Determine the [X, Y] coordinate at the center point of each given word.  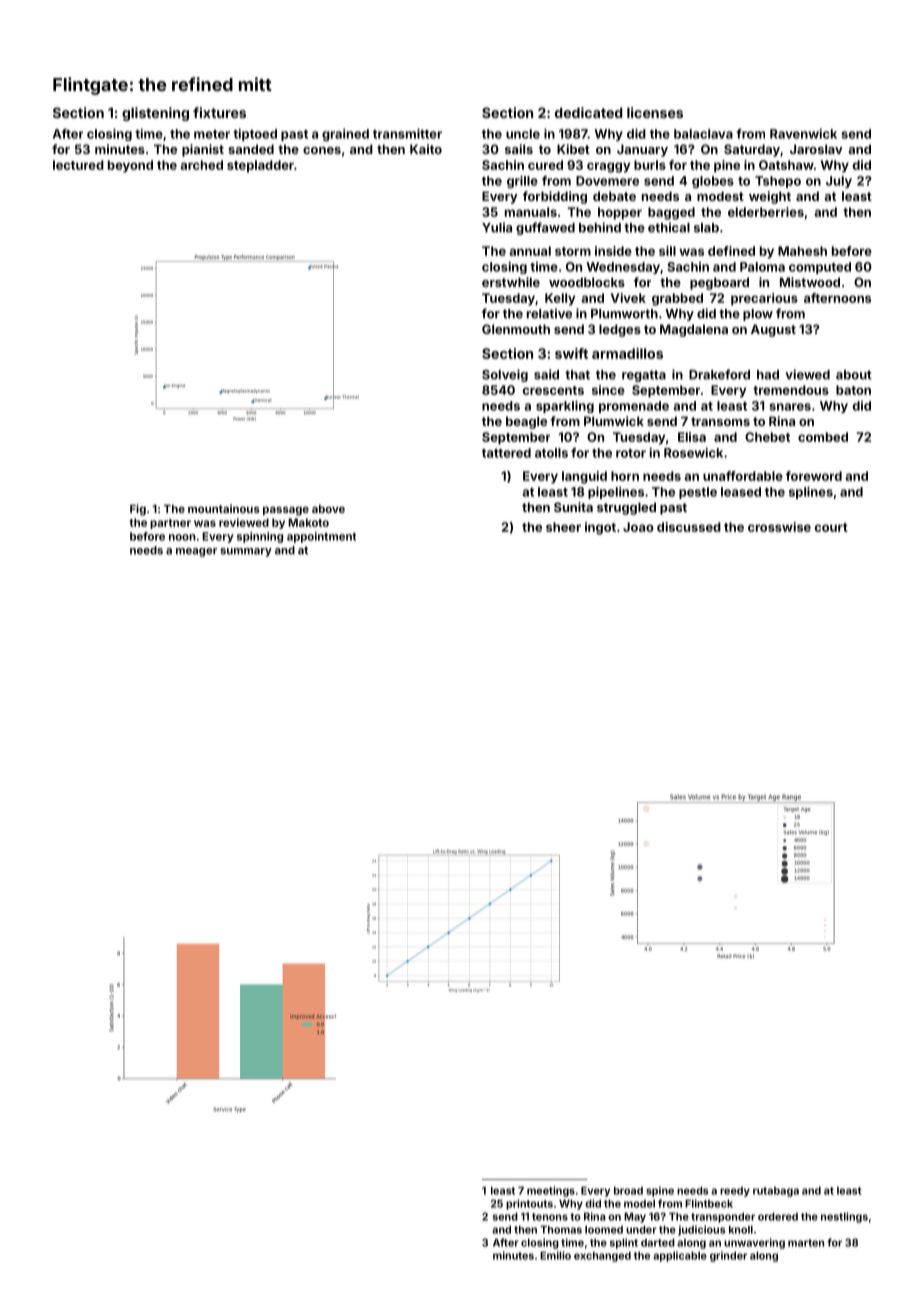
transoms [720, 421]
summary [246, 552]
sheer [563, 527]
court [831, 527]
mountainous [224, 508]
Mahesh [802, 251]
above [328, 509]
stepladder [260, 166]
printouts [529, 1204]
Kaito [426, 149]
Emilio [555, 1255]
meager [196, 552]
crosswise [779, 527]
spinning [260, 537]
